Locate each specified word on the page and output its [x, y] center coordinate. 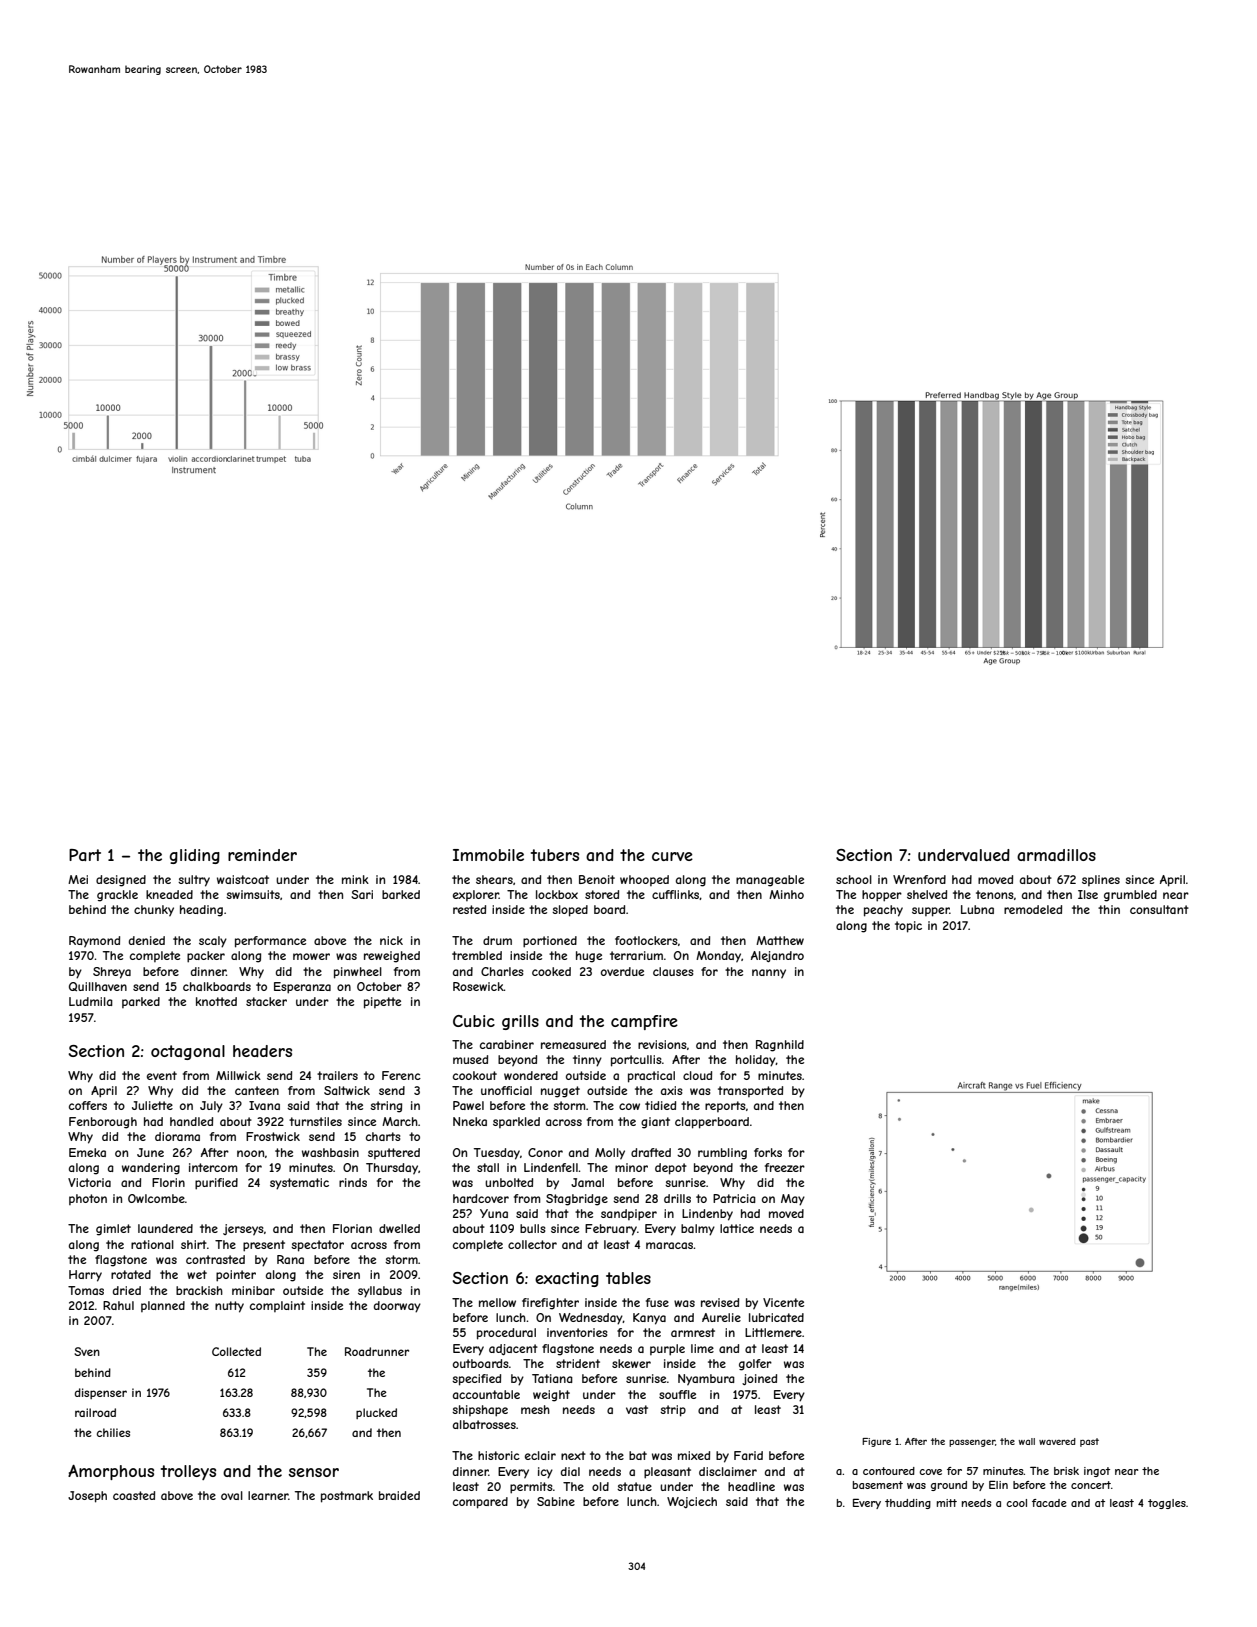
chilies [113, 1432]
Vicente [783, 1302]
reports [725, 1106]
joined [759, 1379]
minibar [253, 1290]
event [162, 1075]
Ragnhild [780, 1046]
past [1089, 1442]
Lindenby [707, 1215]
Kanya [649, 1319]
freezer [785, 1167]
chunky [154, 911]
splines [1101, 880]
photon [88, 1199]
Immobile [488, 855]
